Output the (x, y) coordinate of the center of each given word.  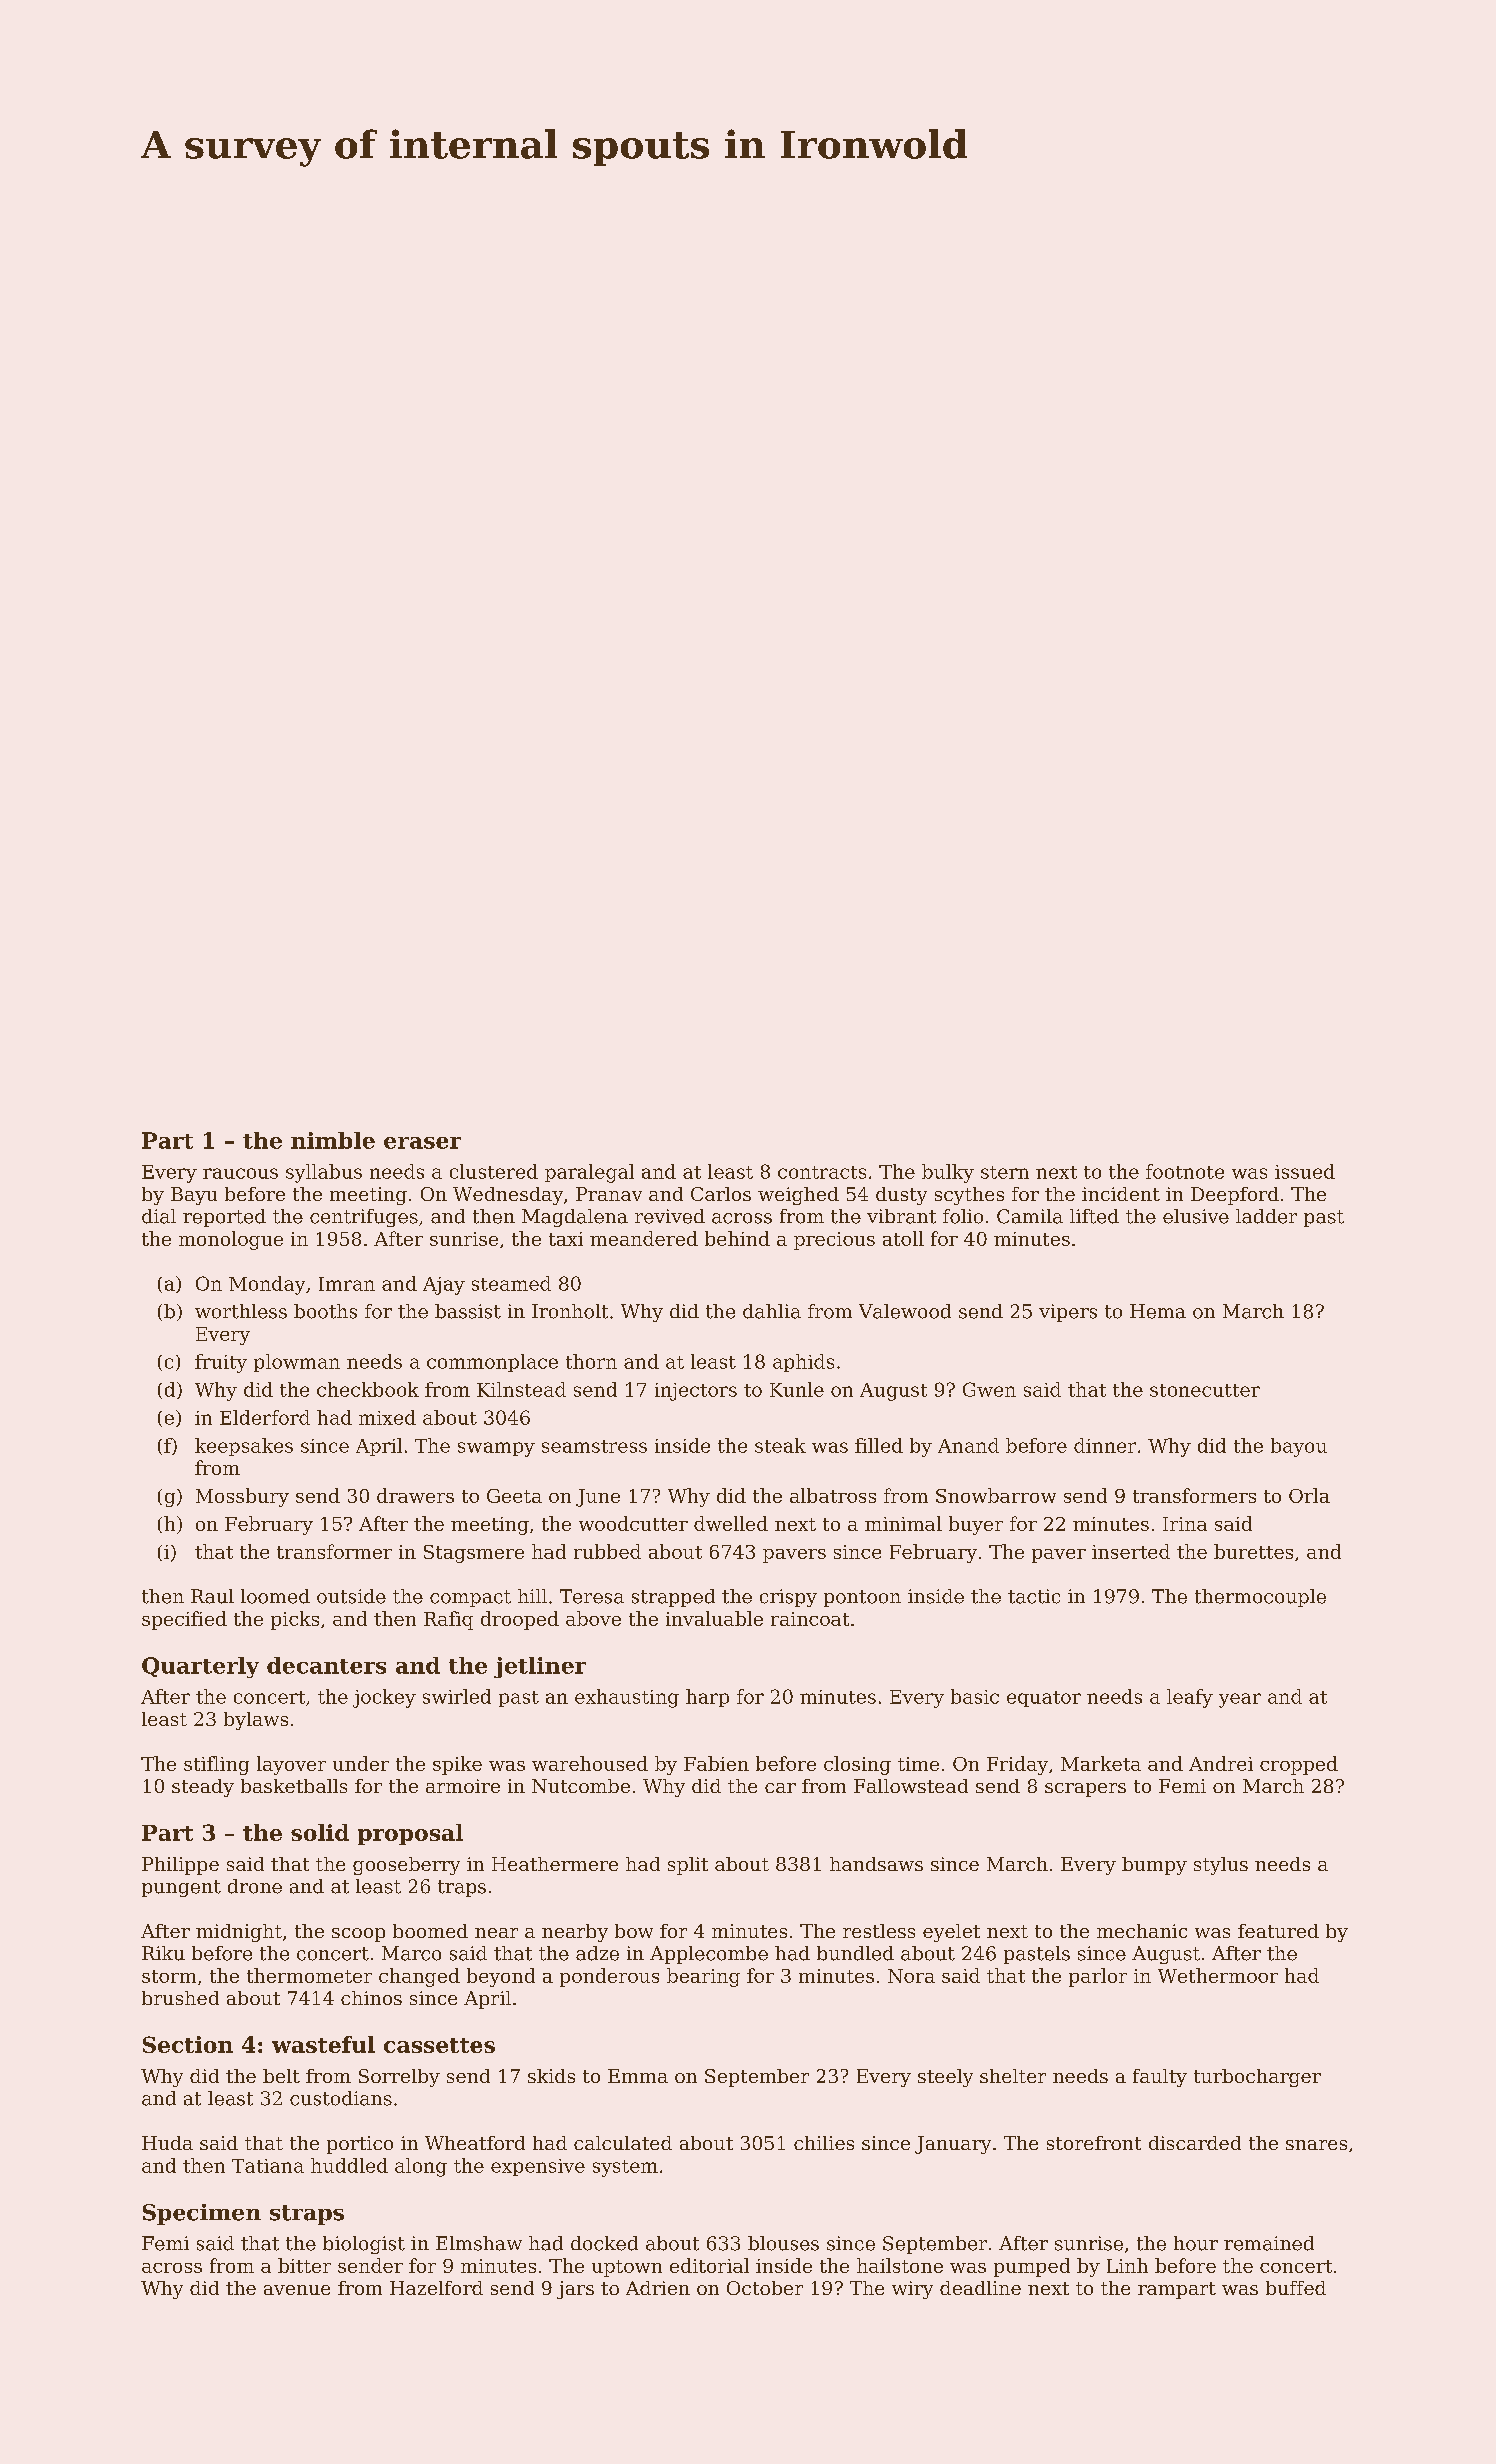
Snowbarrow (996, 1495)
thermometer (309, 1975)
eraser (422, 1143)
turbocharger (1257, 2078)
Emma (638, 2076)
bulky (948, 1173)
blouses (783, 2243)
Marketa (1101, 1763)
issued (1305, 1171)
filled (879, 1445)
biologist (364, 2245)
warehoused (590, 1763)
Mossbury (242, 1497)
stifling (216, 1765)
